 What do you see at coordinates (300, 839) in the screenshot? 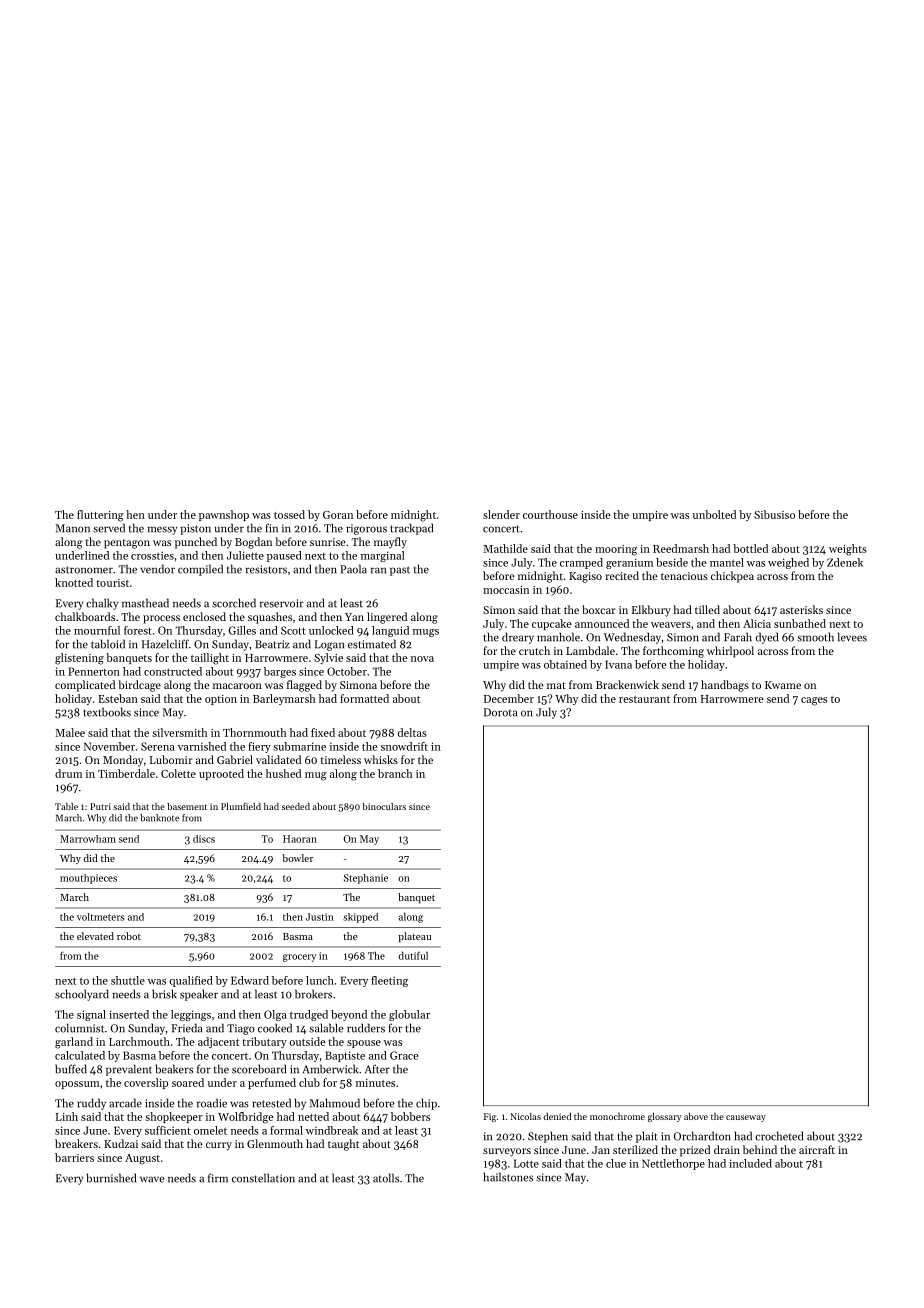
I see `Haoran` at bounding box center [300, 839].
